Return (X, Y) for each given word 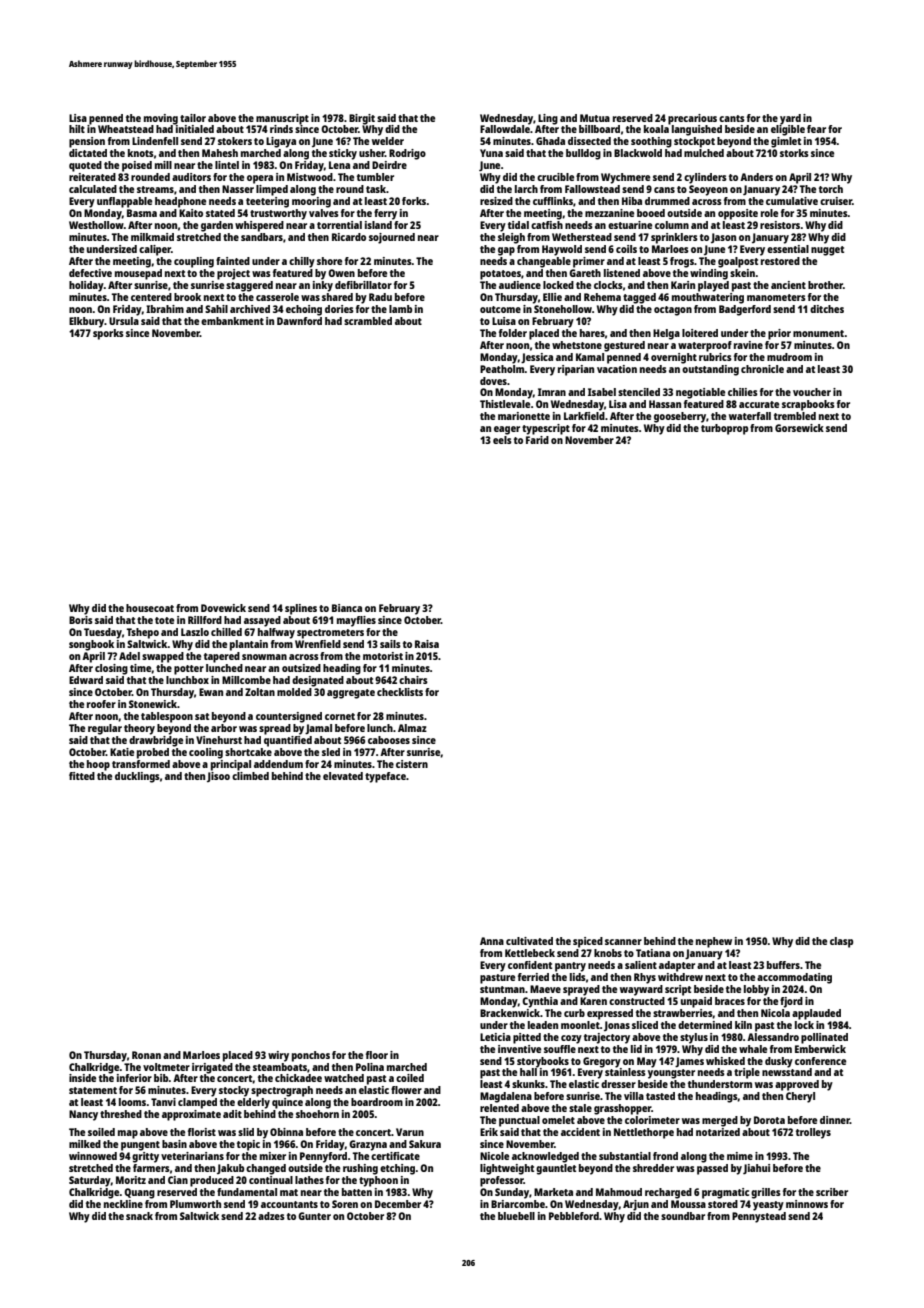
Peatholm (502, 369)
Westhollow (96, 225)
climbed (250, 776)
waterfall (750, 416)
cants (732, 118)
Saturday (90, 1181)
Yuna (491, 153)
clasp (841, 942)
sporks (108, 334)
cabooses (389, 740)
